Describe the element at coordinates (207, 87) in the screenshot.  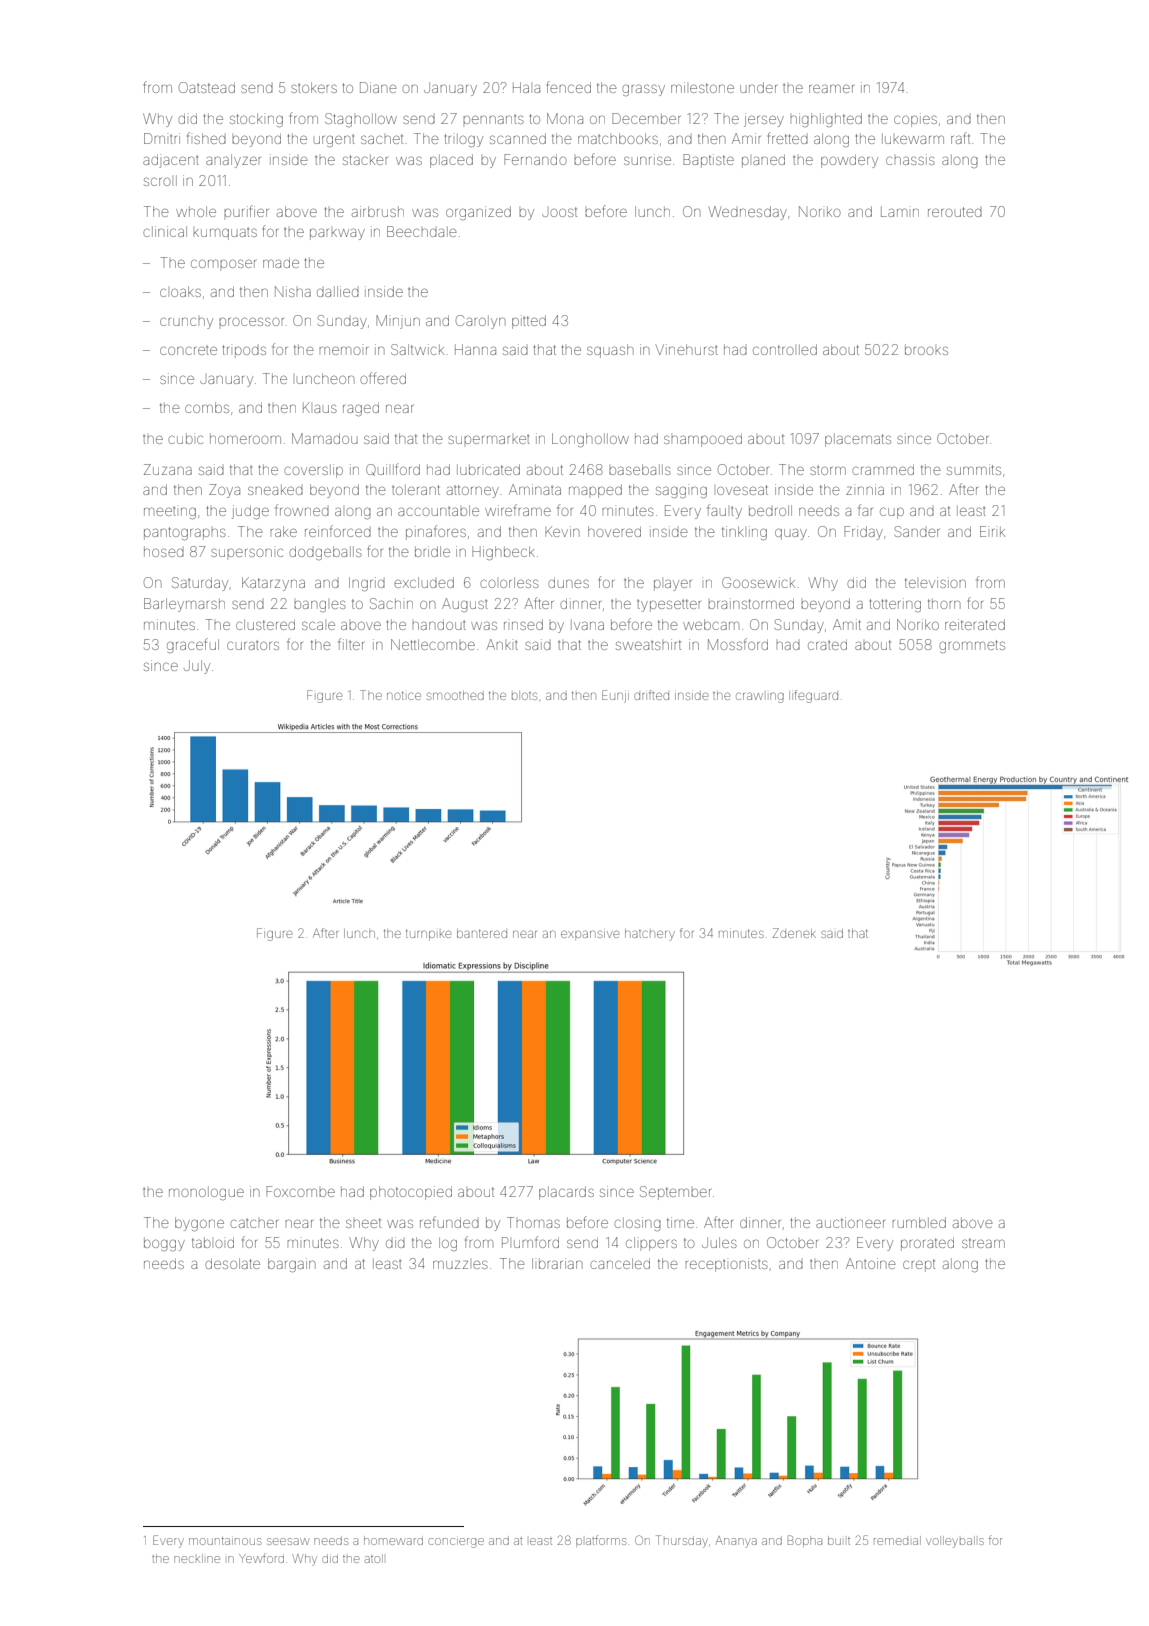
I see `Oatstead` at that location.
